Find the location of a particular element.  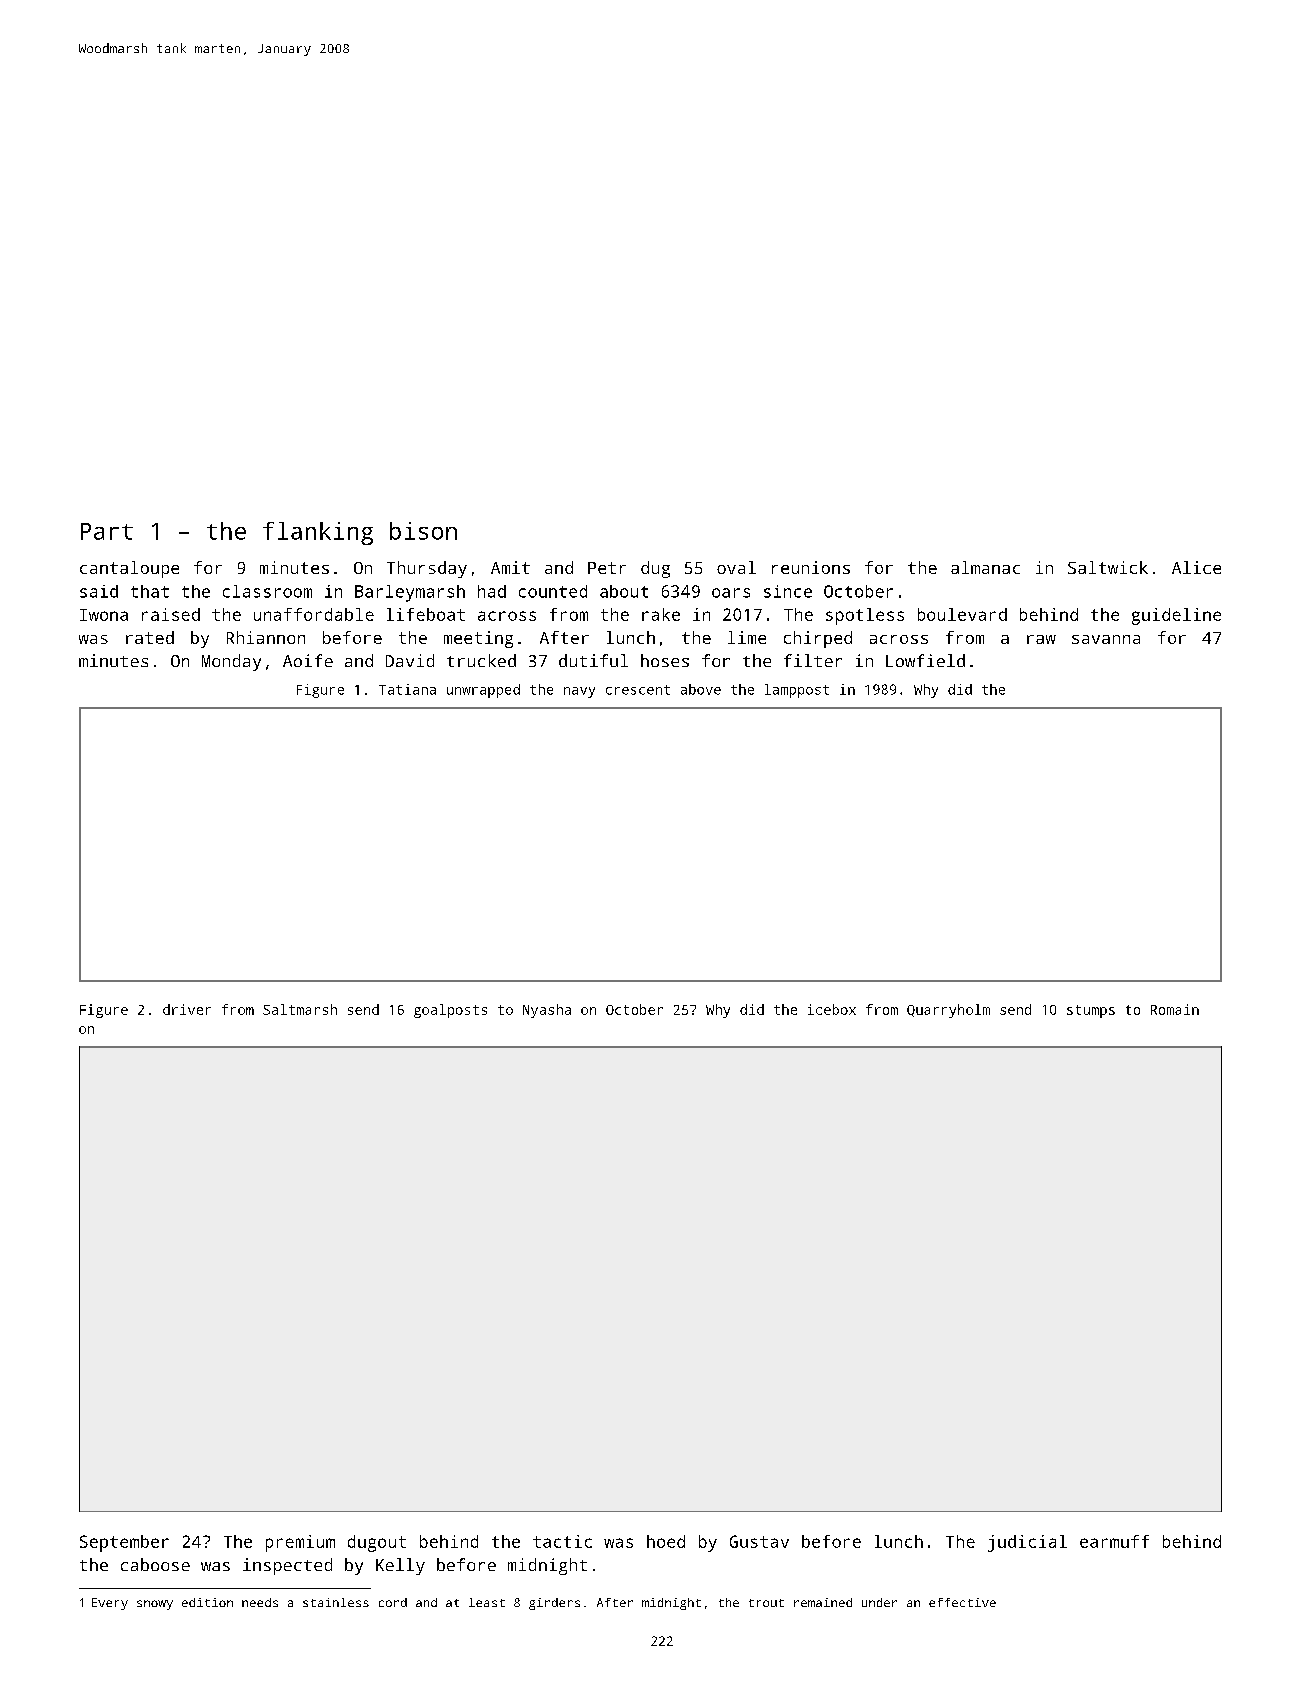

icebox is located at coordinates (832, 1009).
